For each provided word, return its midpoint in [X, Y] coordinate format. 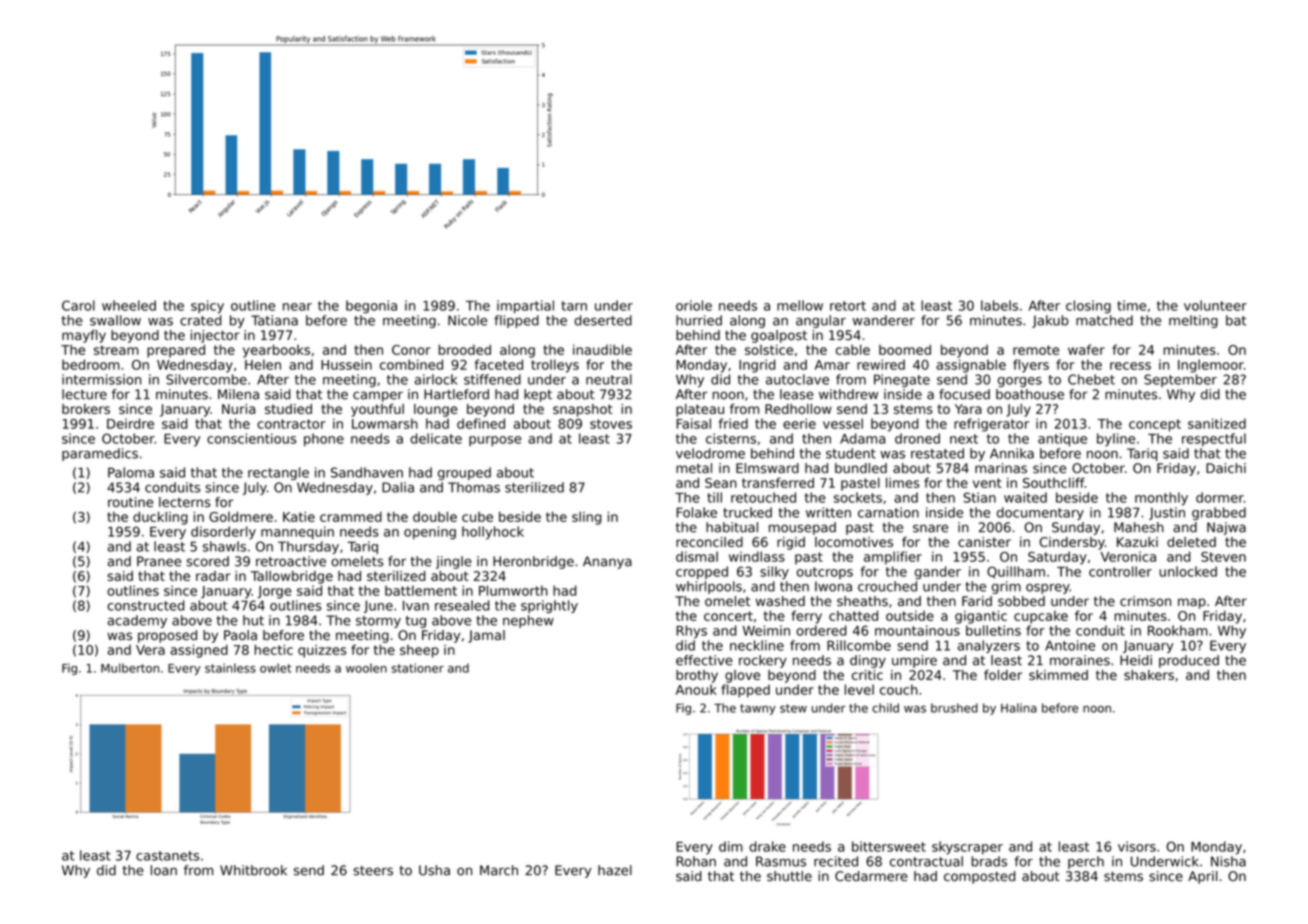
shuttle [789, 876]
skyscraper [967, 848]
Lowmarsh [385, 423]
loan [164, 870]
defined [481, 423]
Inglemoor [1211, 366]
